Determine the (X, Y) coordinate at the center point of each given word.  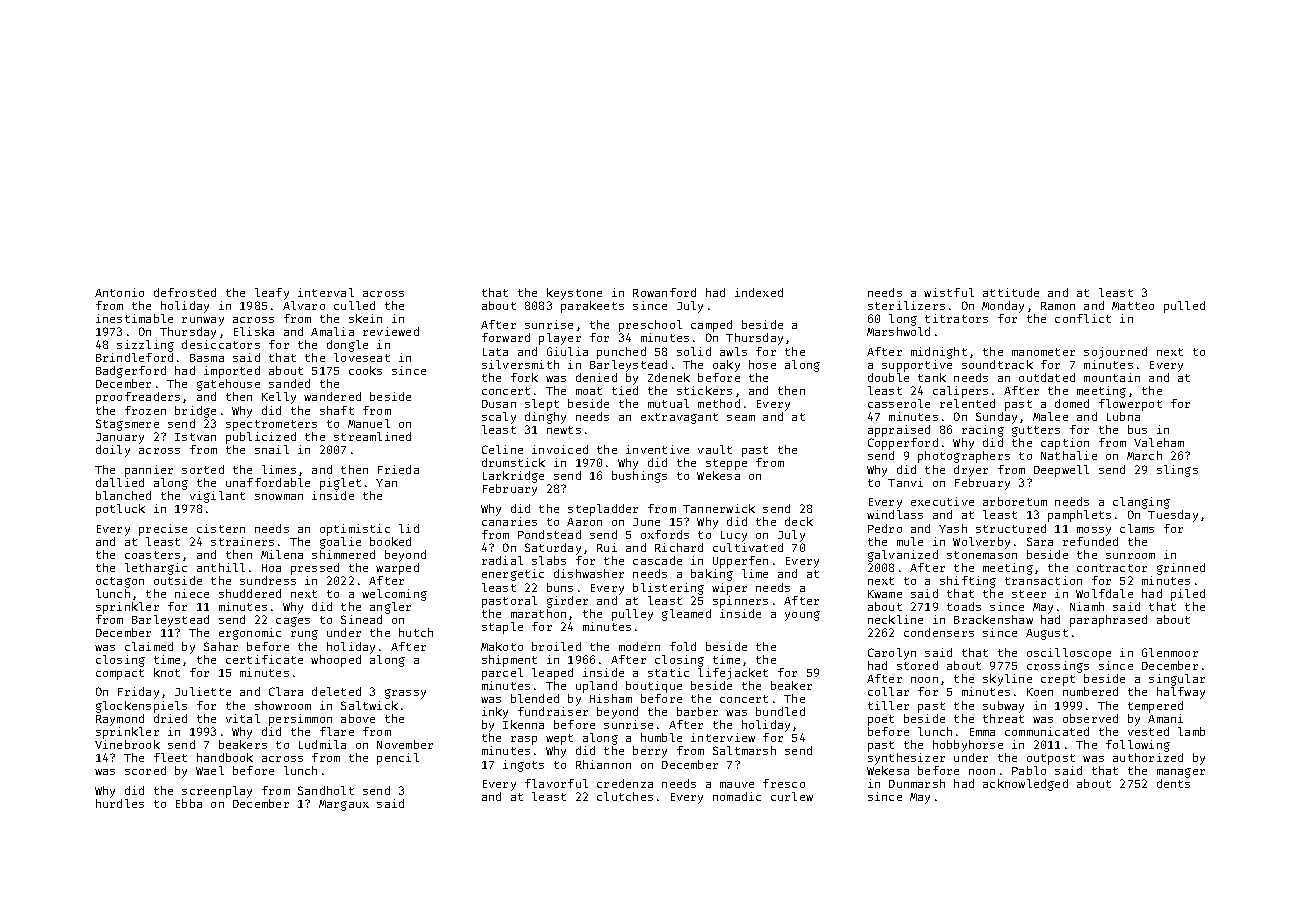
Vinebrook (127, 744)
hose (762, 364)
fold (683, 646)
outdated (1047, 377)
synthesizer (906, 759)
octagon (120, 582)
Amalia (332, 331)
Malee (1050, 416)
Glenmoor (1170, 652)
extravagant (679, 418)
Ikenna (523, 724)
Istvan (195, 437)
